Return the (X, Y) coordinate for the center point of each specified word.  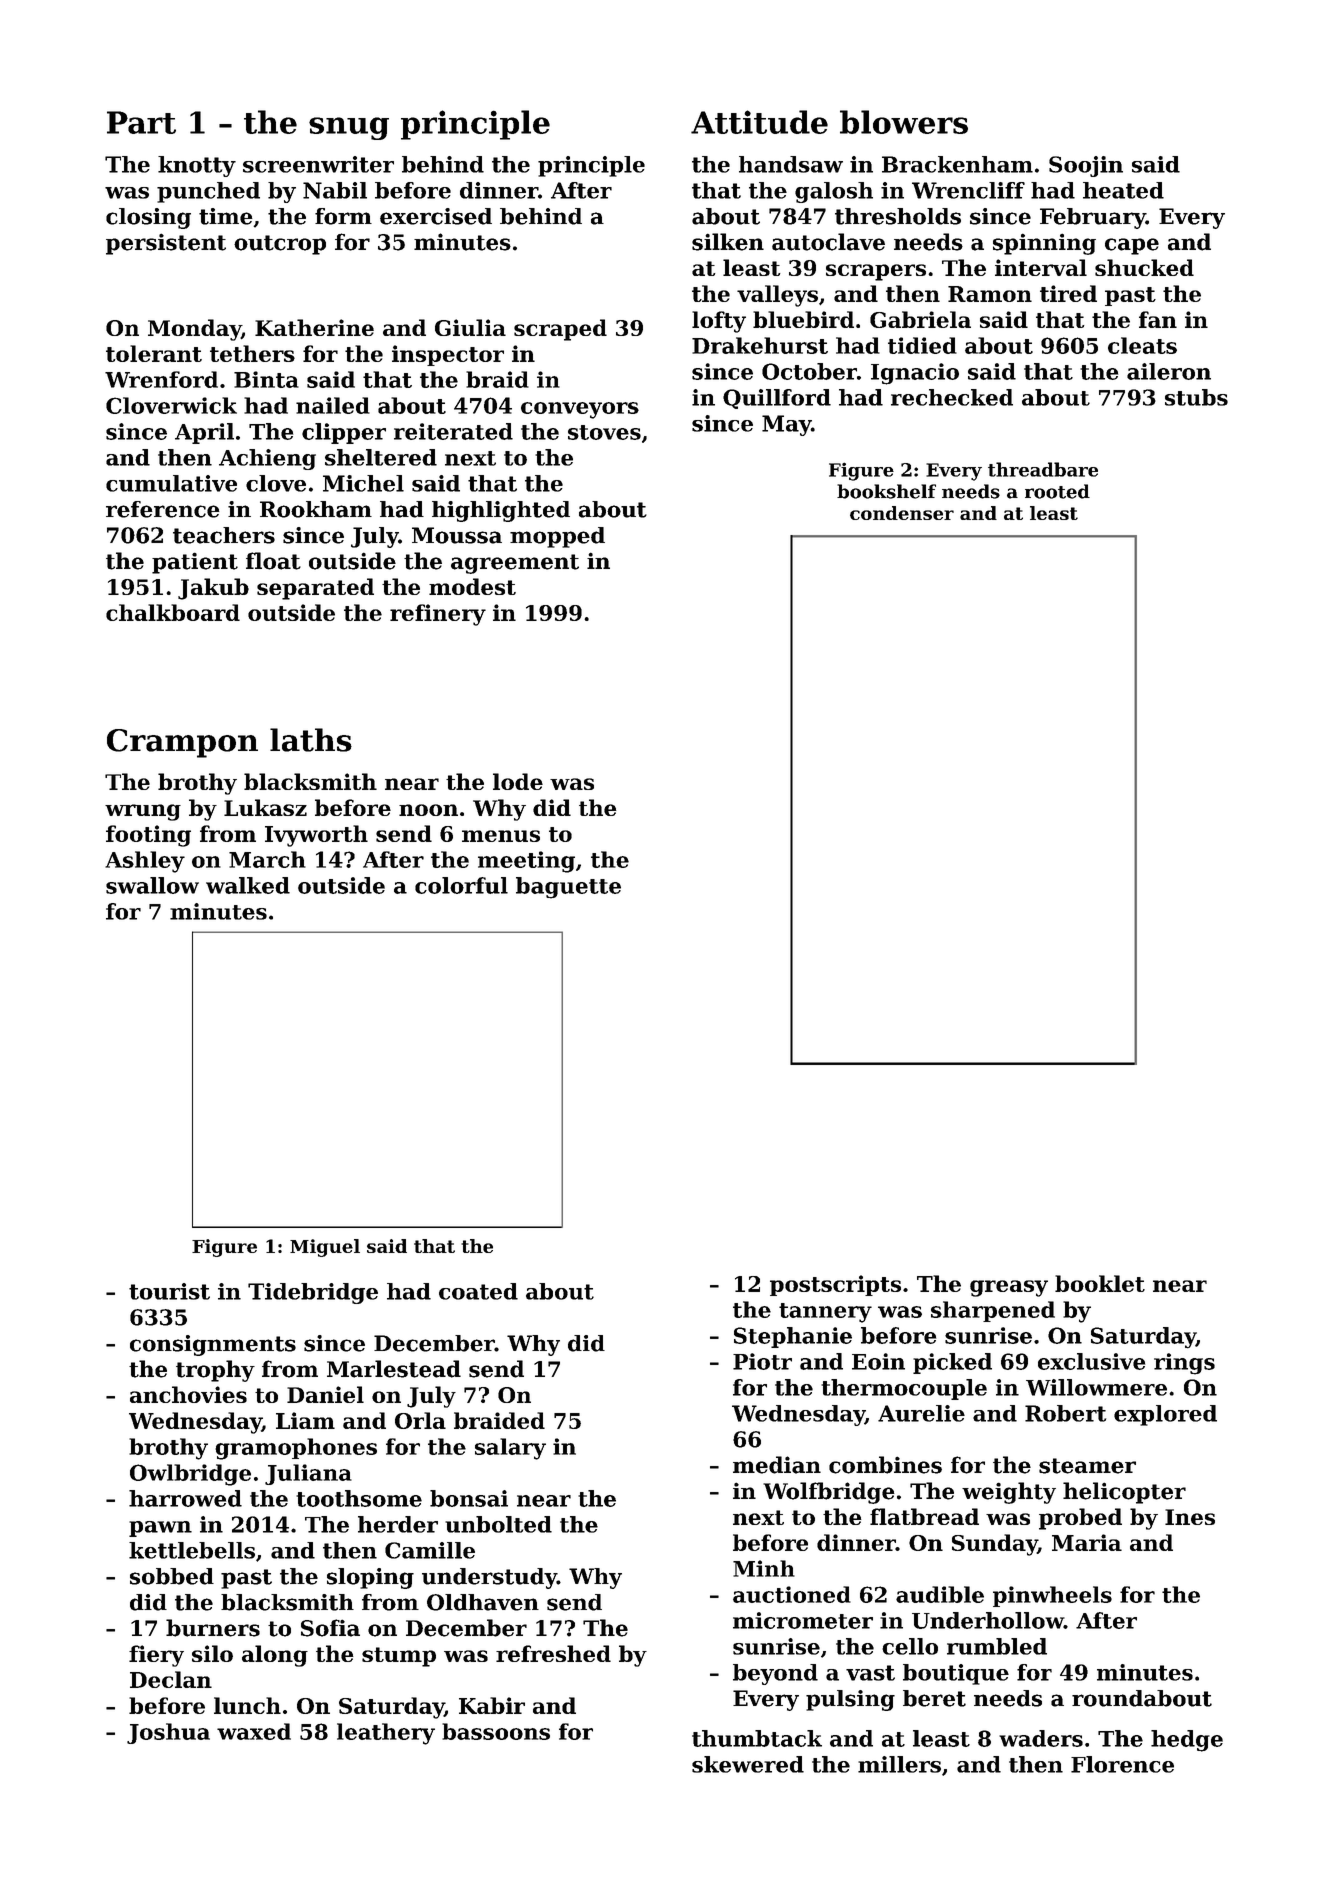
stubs (1196, 397)
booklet (1100, 1283)
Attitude (759, 122)
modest (472, 586)
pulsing (850, 1700)
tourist (169, 1291)
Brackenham (957, 164)
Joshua (168, 1733)
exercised (436, 216)
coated (478, 1291)
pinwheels (1052, 1596)
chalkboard (173, 612)
